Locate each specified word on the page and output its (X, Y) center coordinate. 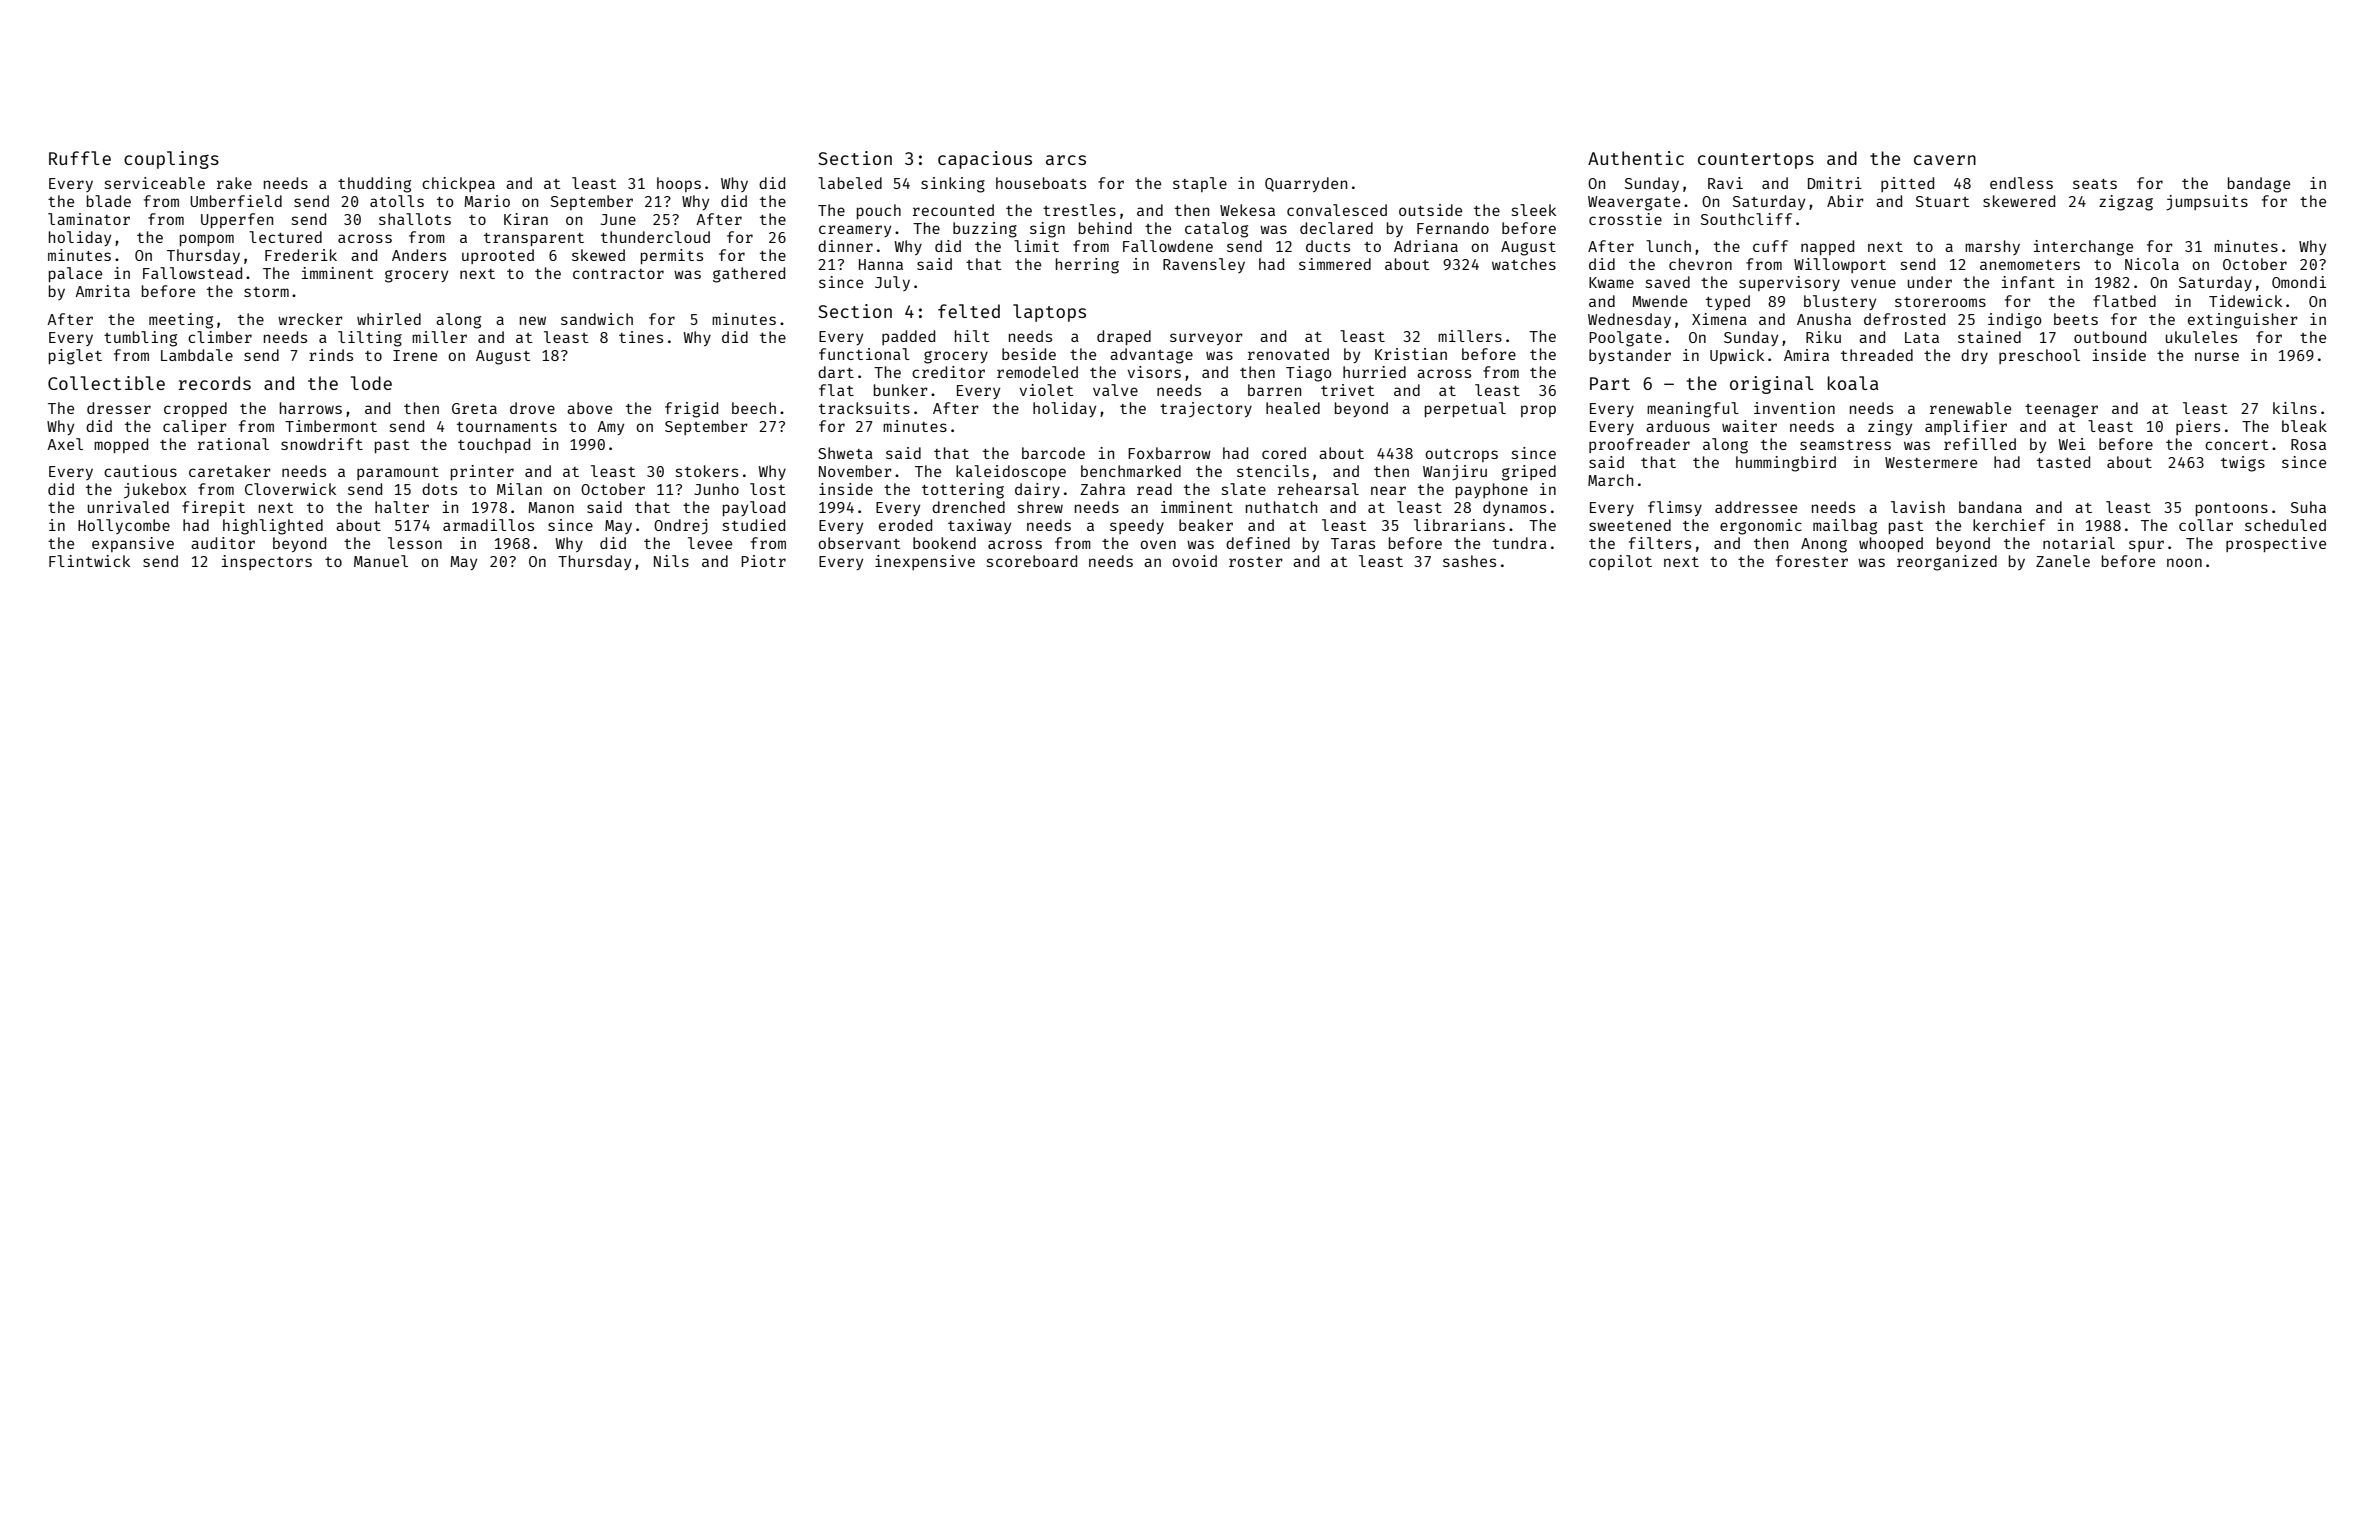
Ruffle (80, 158)
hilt (972, 336)
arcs (1066, 160)
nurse (2217, 356)
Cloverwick (290, 489)
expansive (133, 544)
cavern (1945, 160)
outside (1430, 210)
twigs (2243, 464)
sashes (1469, 561)
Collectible (106, 383)
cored (1284, 453)
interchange (2083, 248)
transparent (534, 239)
